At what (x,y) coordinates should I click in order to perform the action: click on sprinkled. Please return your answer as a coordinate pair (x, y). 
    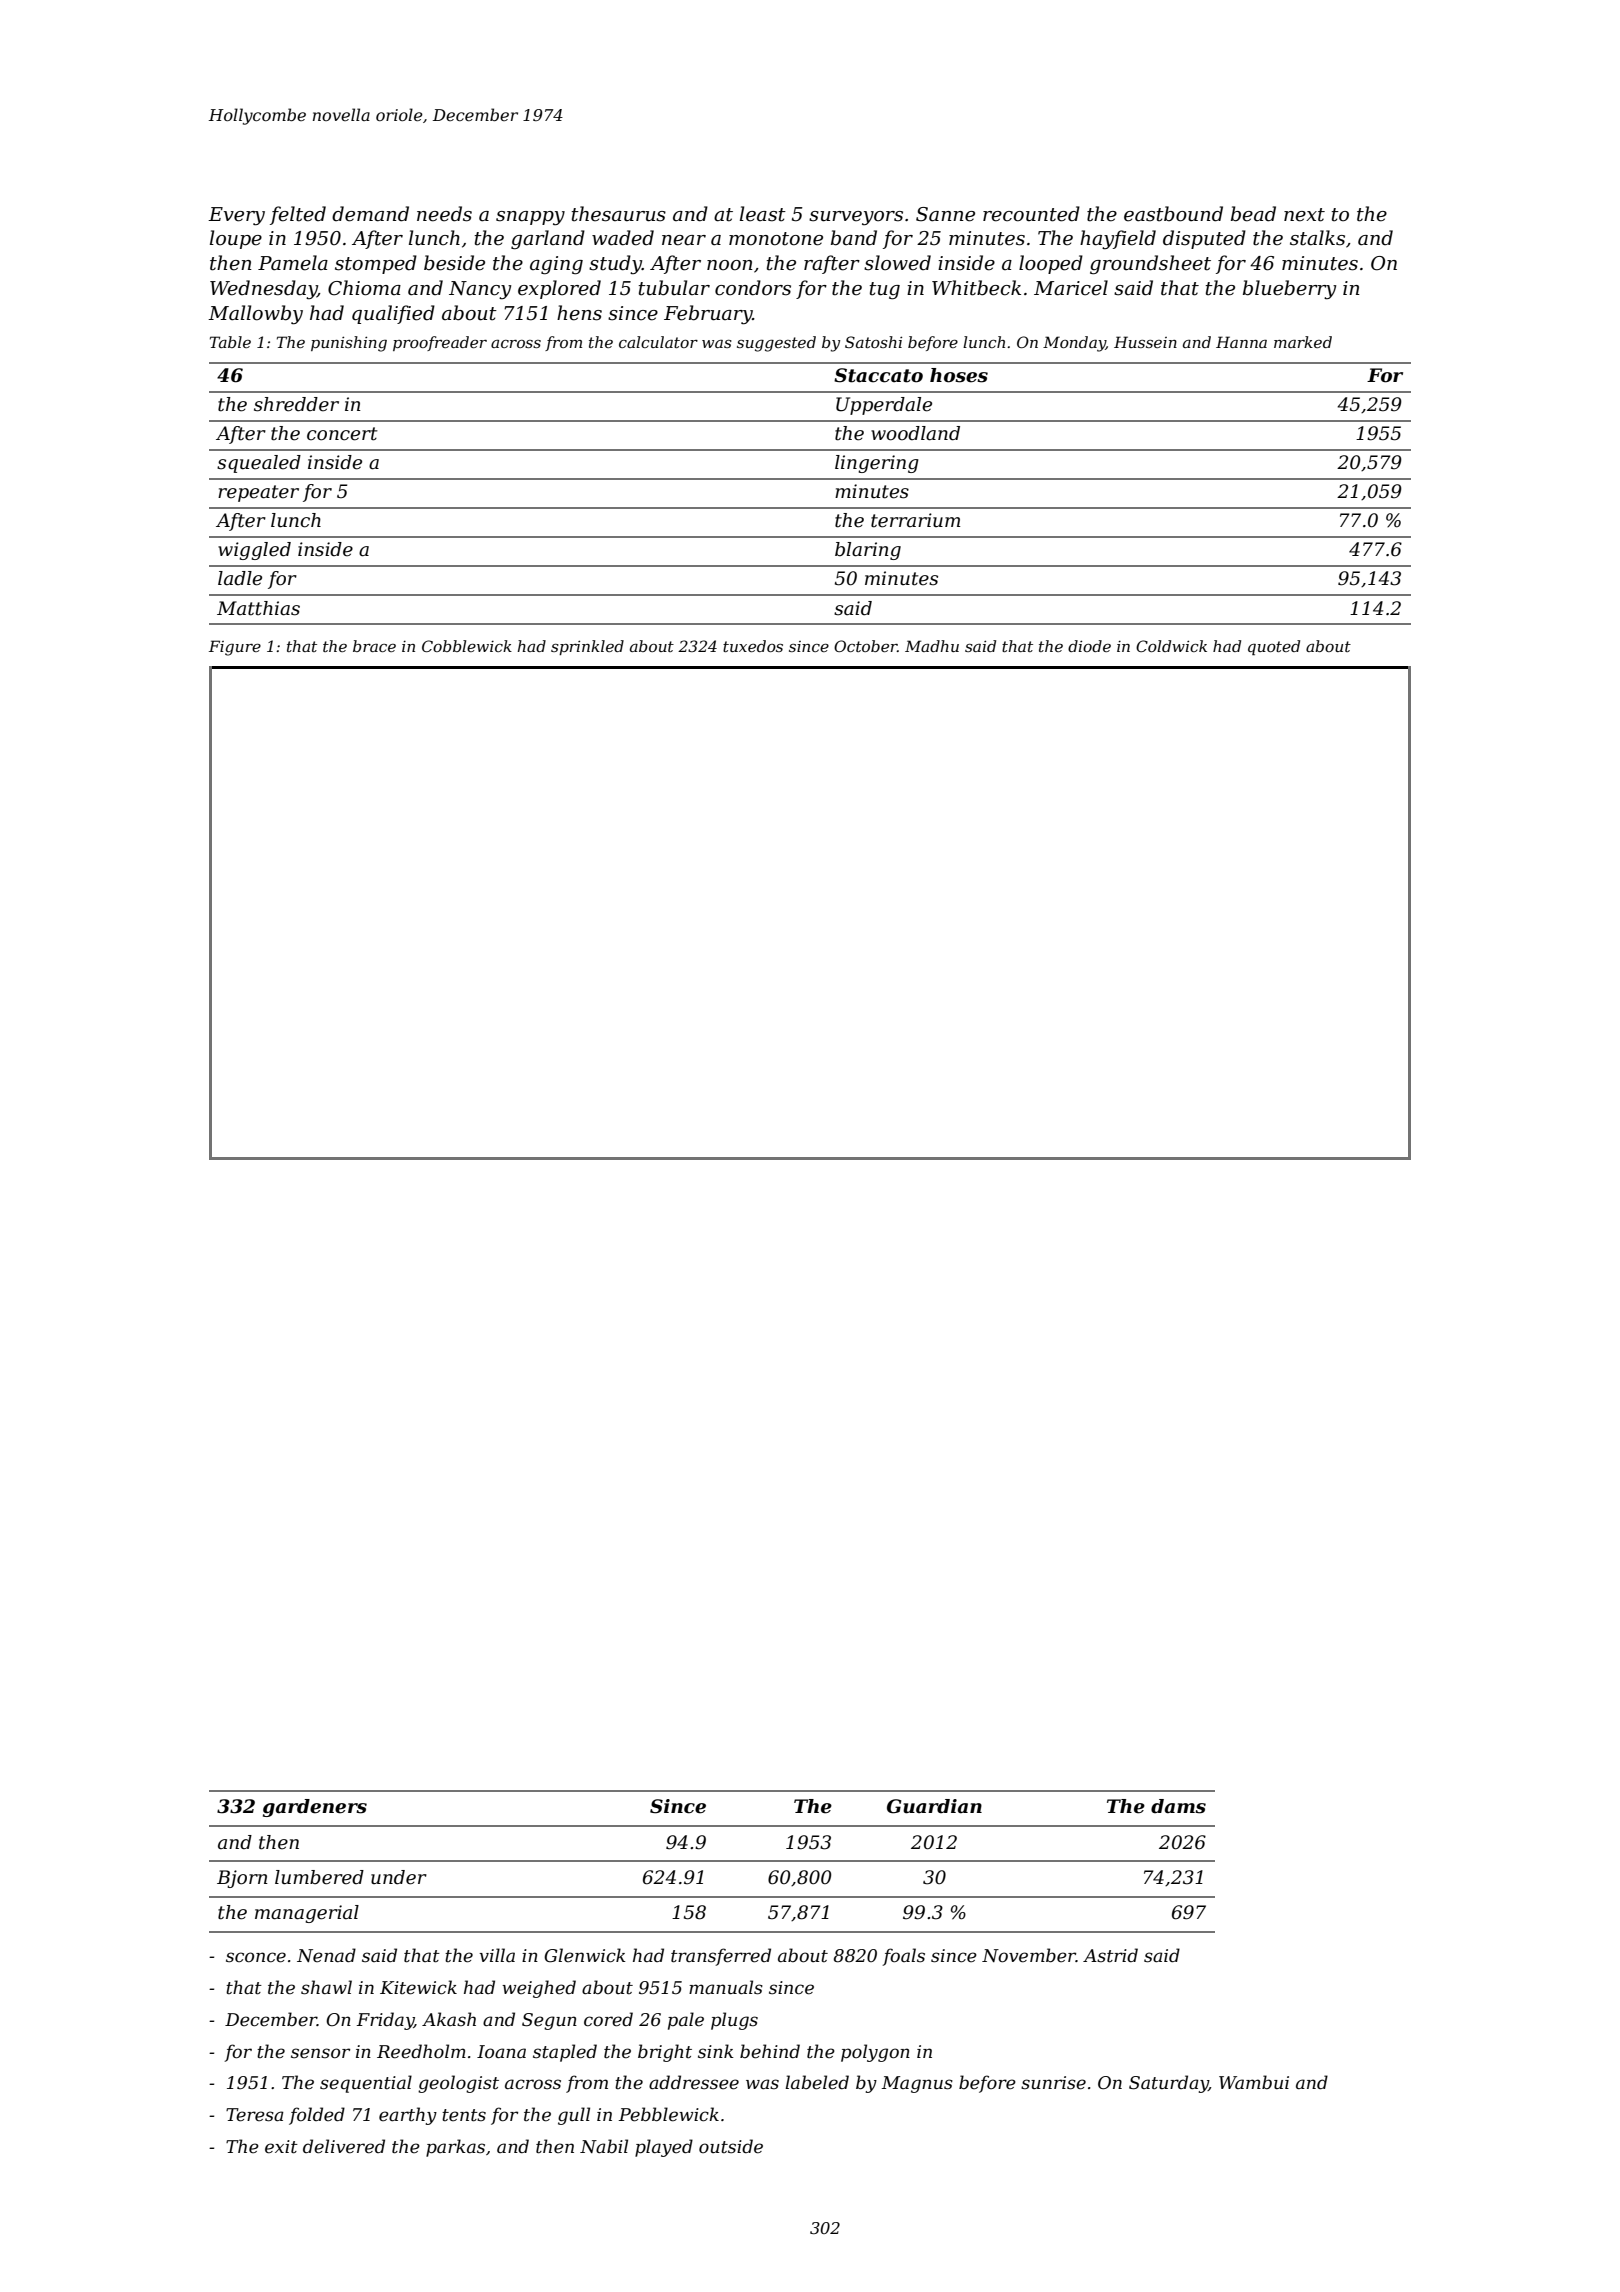
    Looking at the image, I should click on (587, 647).
